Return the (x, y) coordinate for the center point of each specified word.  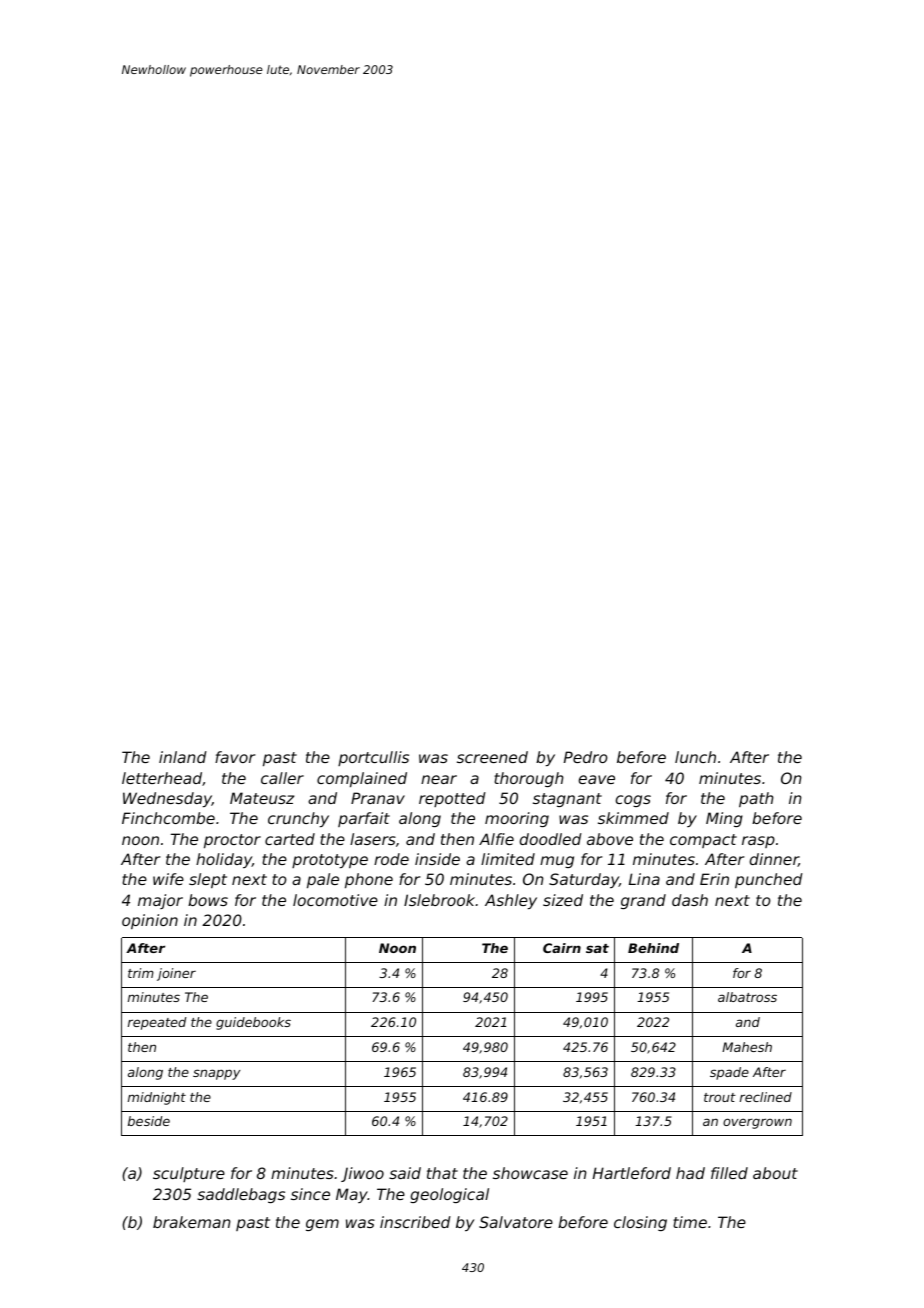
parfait (364, 819)
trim (141, 973)
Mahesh (747, 1047)
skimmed (633, 818)
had (690, 1173)
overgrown (757, 1123)
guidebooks (253, 1023)
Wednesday (167, 799)
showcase (530, 1173)
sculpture (189, 1174)
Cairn (562, 948)
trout (720, 1097)
